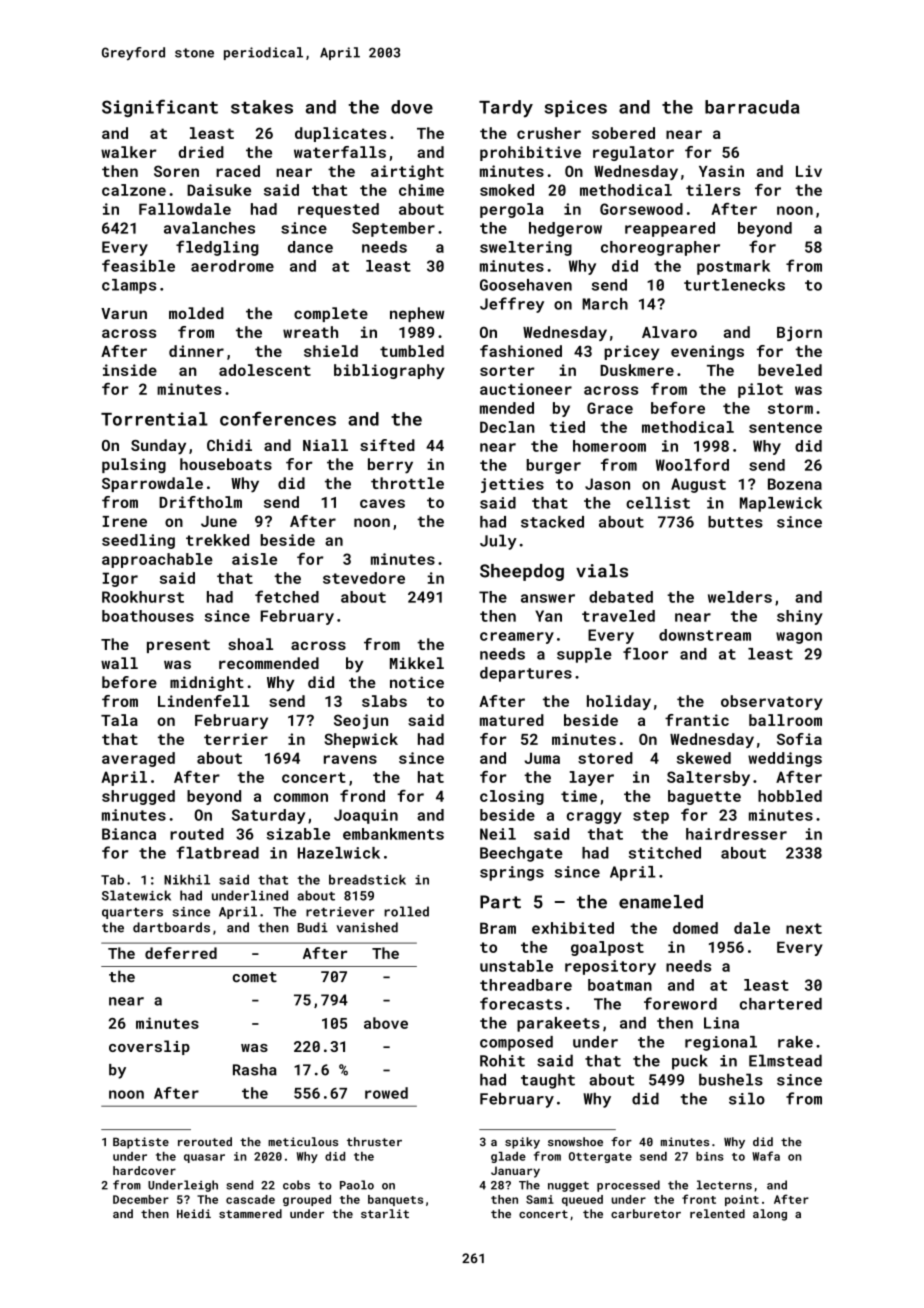 The width and height of the page is (924, 1308). What do you see at coordinates (669, 332) in the page?
I see `Alvaro` at bounding box center [669, 332].
